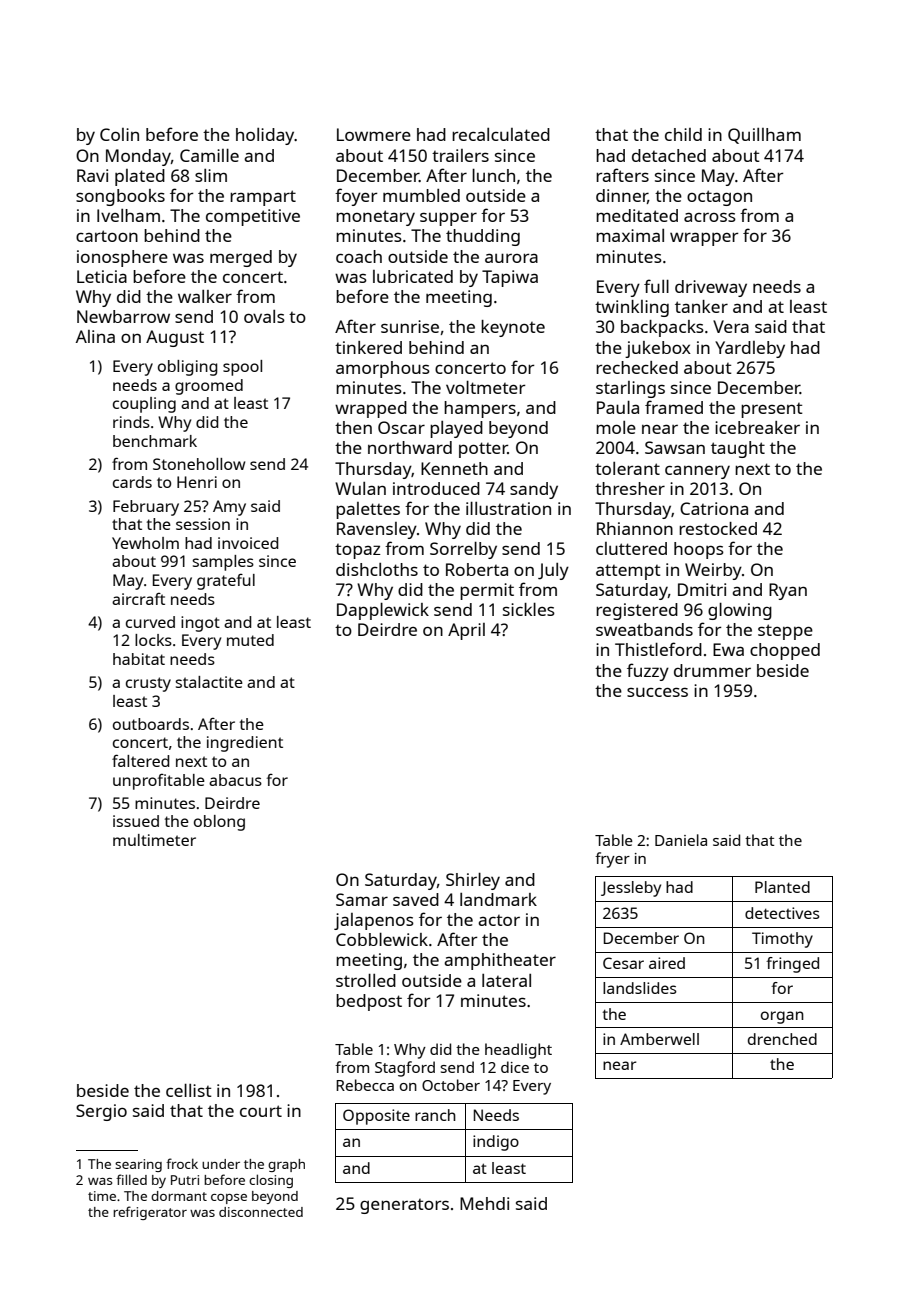 This document has width=908, height=1316. Describe the element at coordinates (711, 288) in the document. I see `driveway` at that location.
